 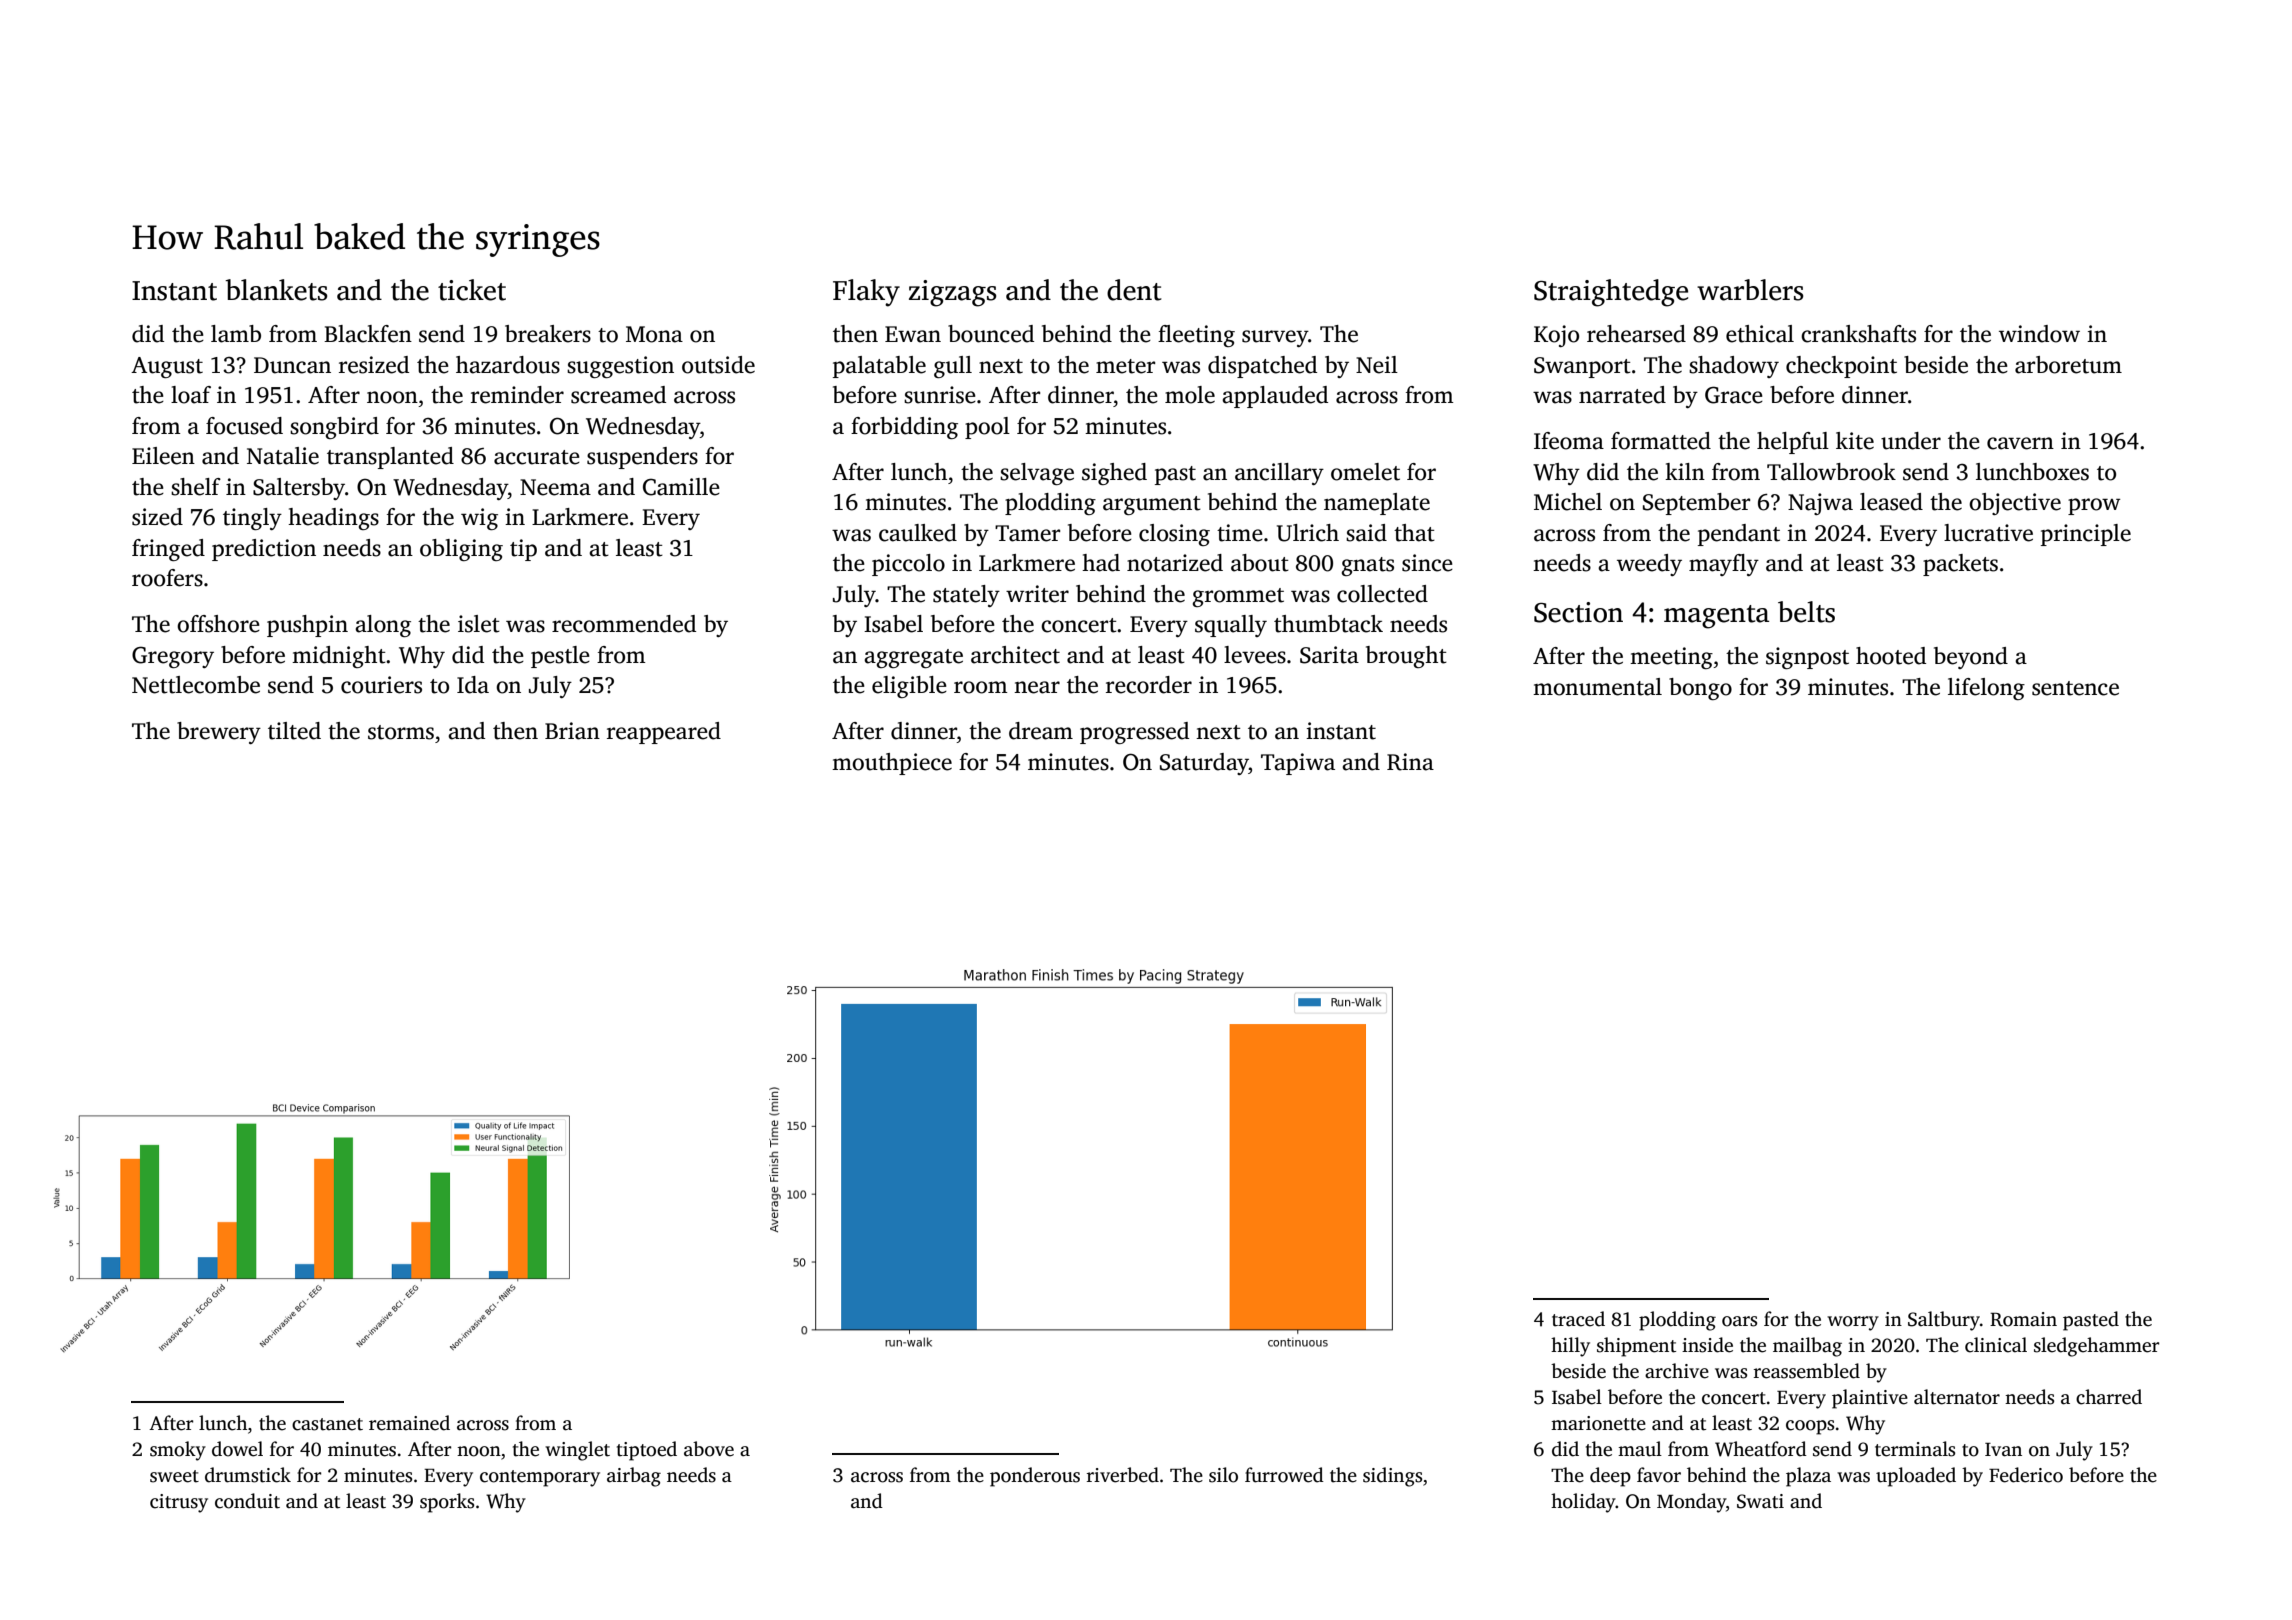 I want to click on mayfly, so click(x=1724, y=565).
